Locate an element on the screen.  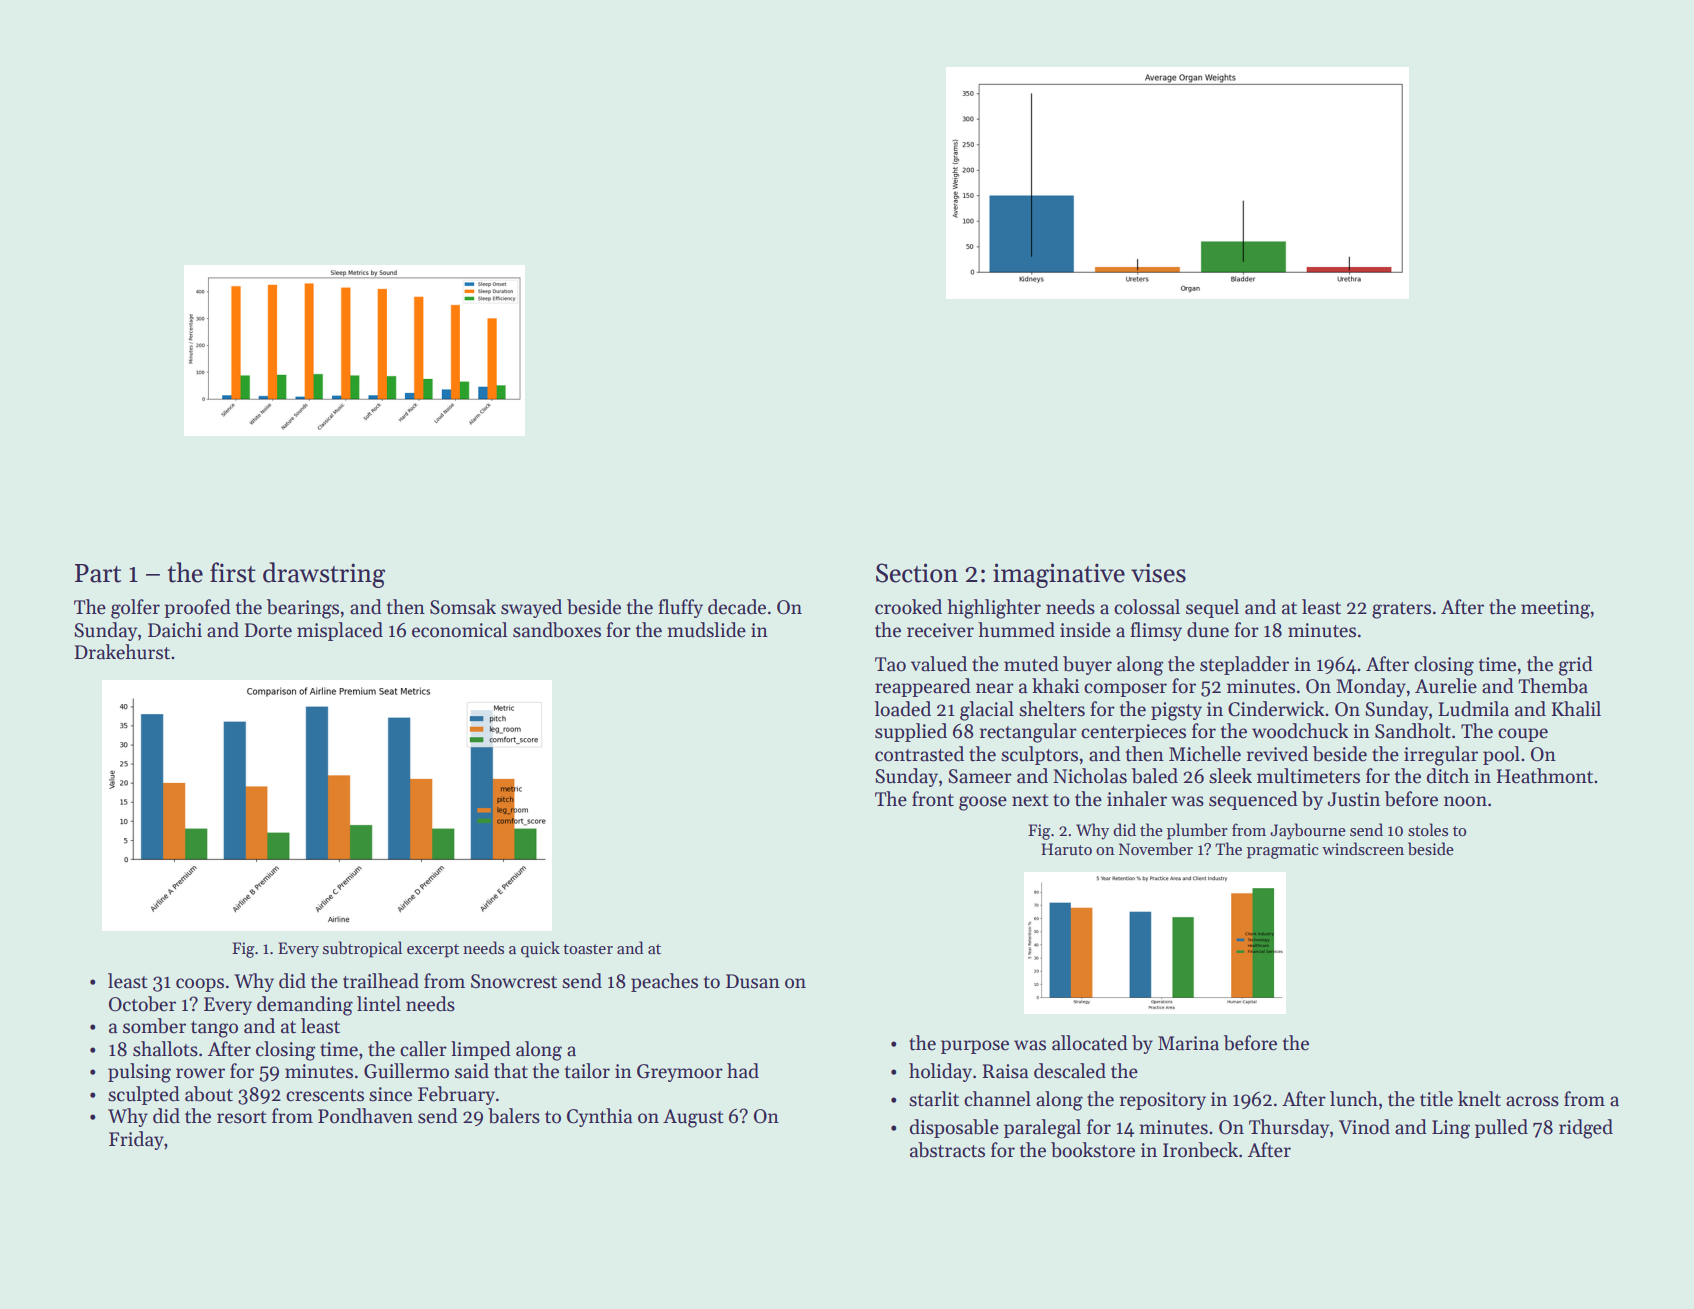
disposable is located at coordinates (954, 1128).
